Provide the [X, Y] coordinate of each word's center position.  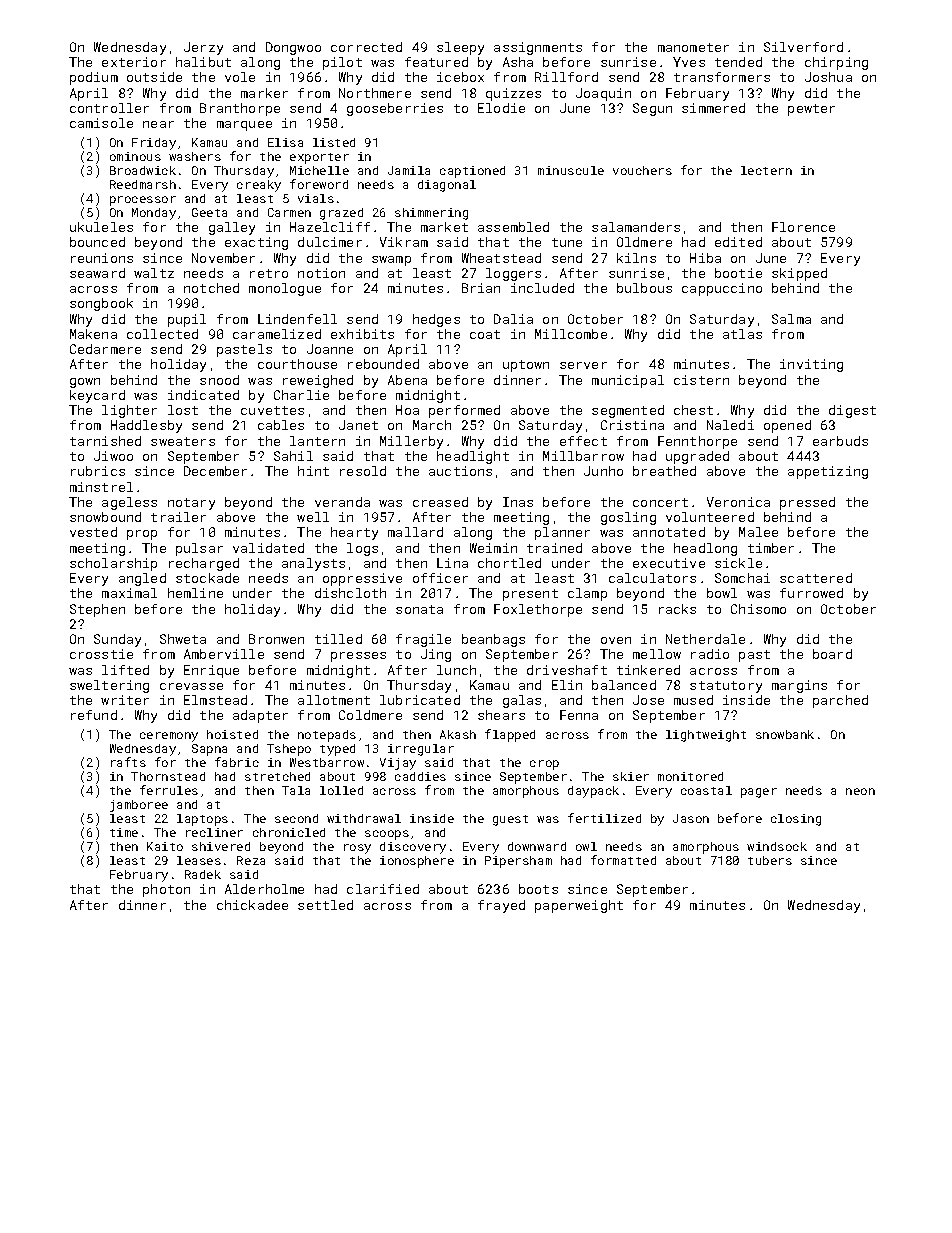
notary [191, 504]
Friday [154, 144]
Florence [803, 227]
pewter [811, 110]
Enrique [211, 671]
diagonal [447, 186]
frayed [501, 906]
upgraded [697, 457]
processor [143, 201]
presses [358, 657]
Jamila [409, 170]
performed [464, 411]
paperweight [579, 906]
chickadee [252, 905]
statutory [726, 687]
